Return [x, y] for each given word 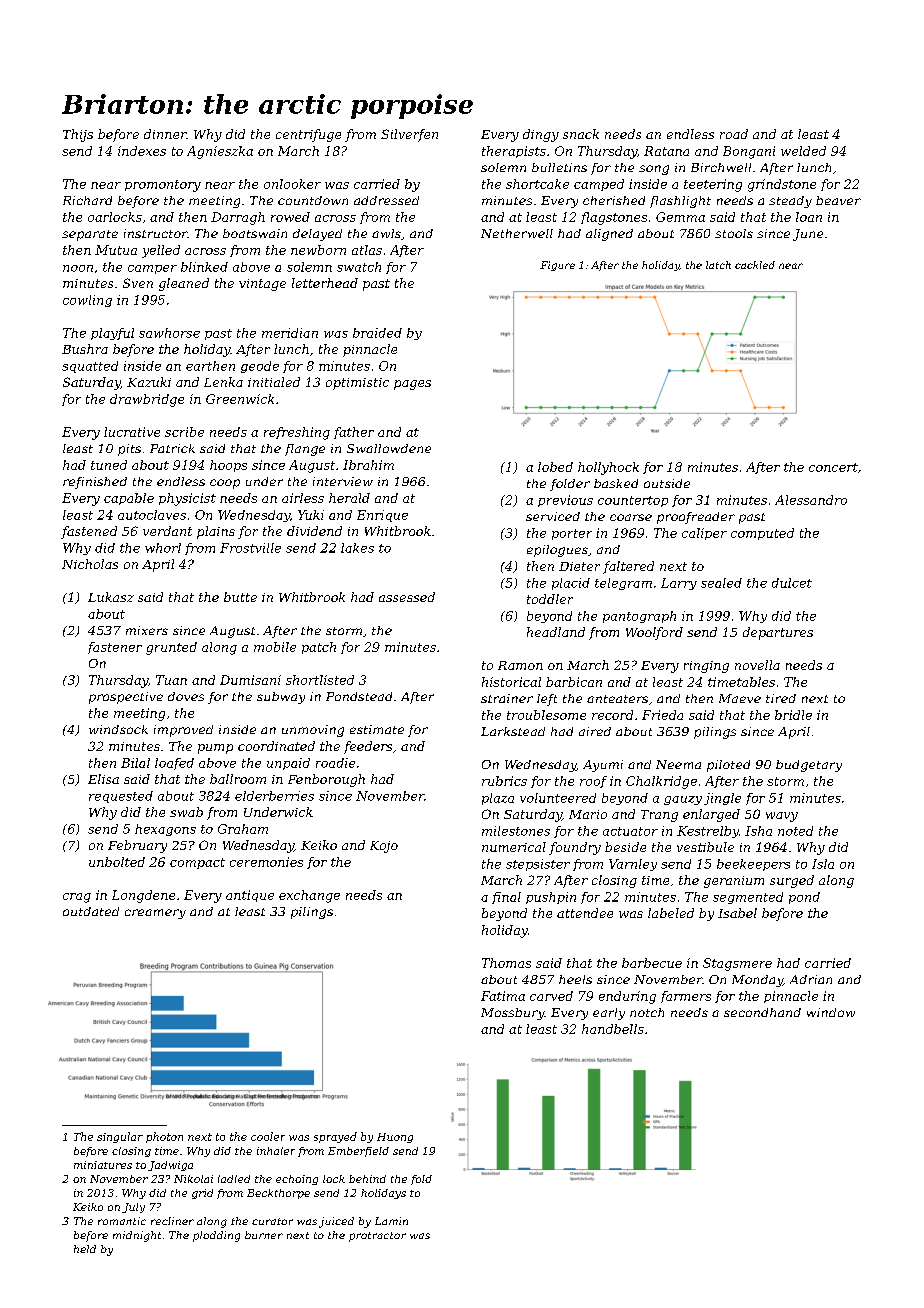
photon [164, 1137]
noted [795, 831]
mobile [275, 647]
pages [412, 385]
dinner [165, 134]
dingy [541, 135]
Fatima [503, 996]
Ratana [666, 151]
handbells [613, 1029]
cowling [87, 301]
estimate [377, 729]
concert [833, 467]
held [85, 1249]
